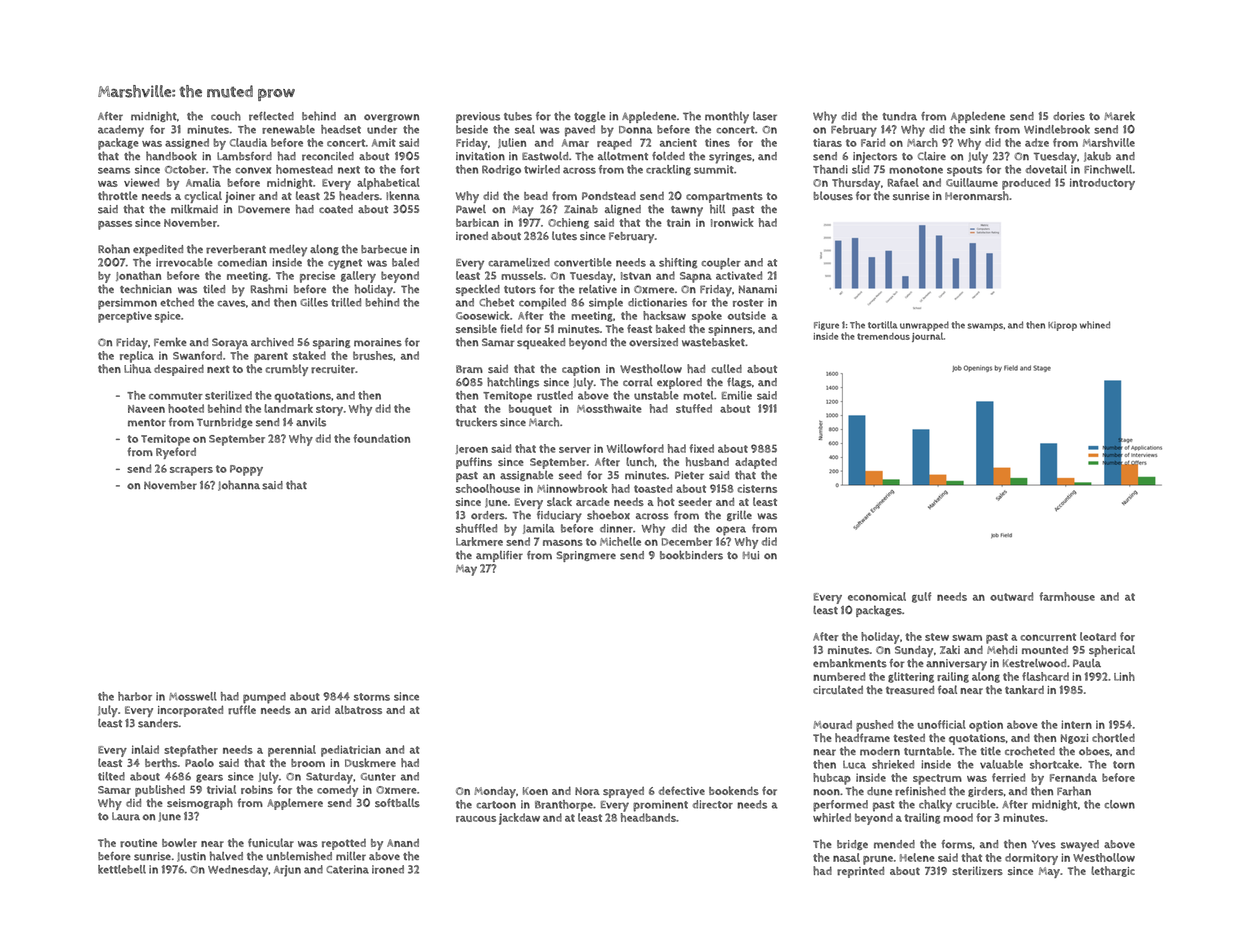 The image size is (1233, 952). Describe the element at coordinates (488, 515) in the screenshot. I see `orders` at that location.
